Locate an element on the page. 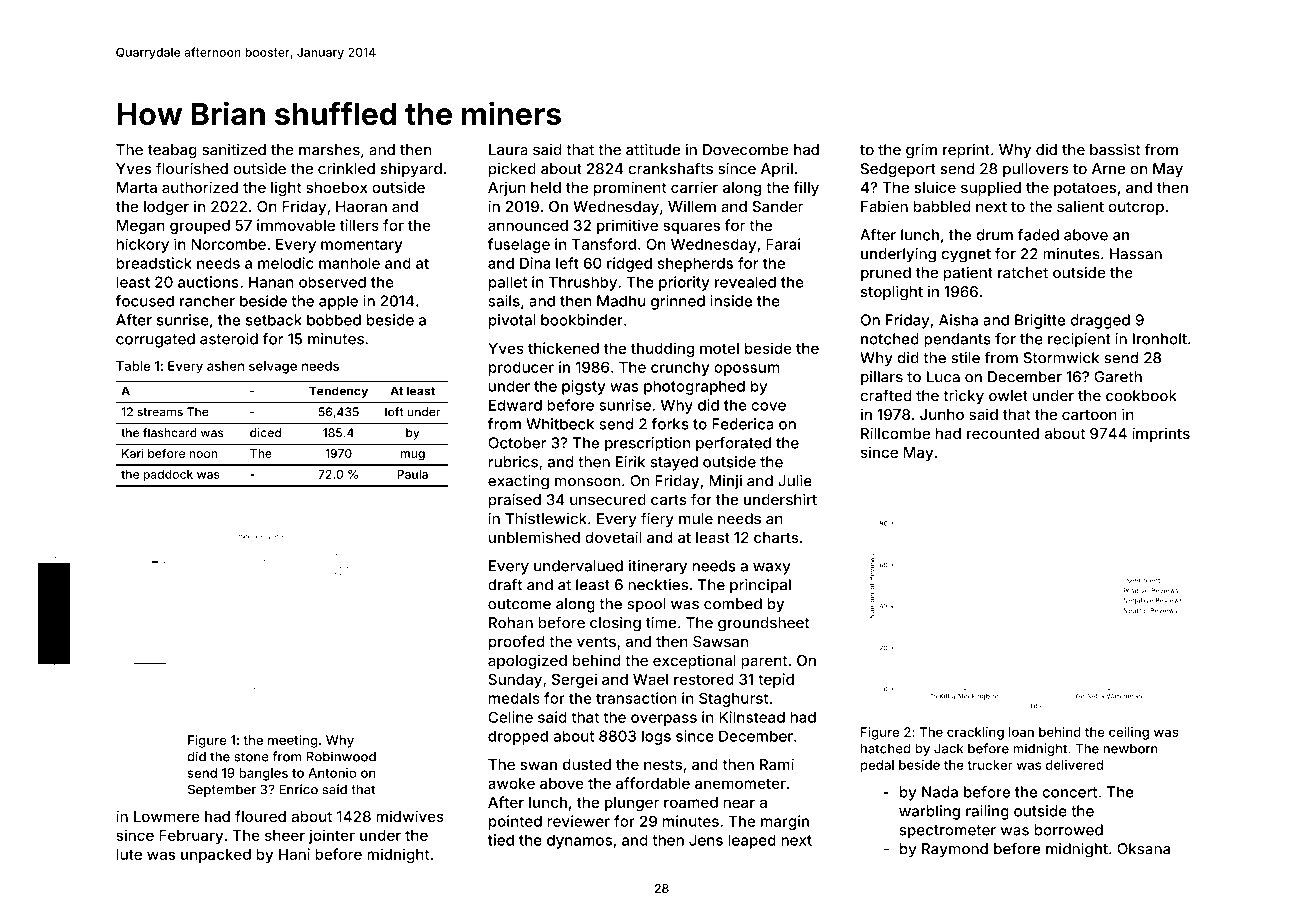  stone is located at coordinates (251, 757).
